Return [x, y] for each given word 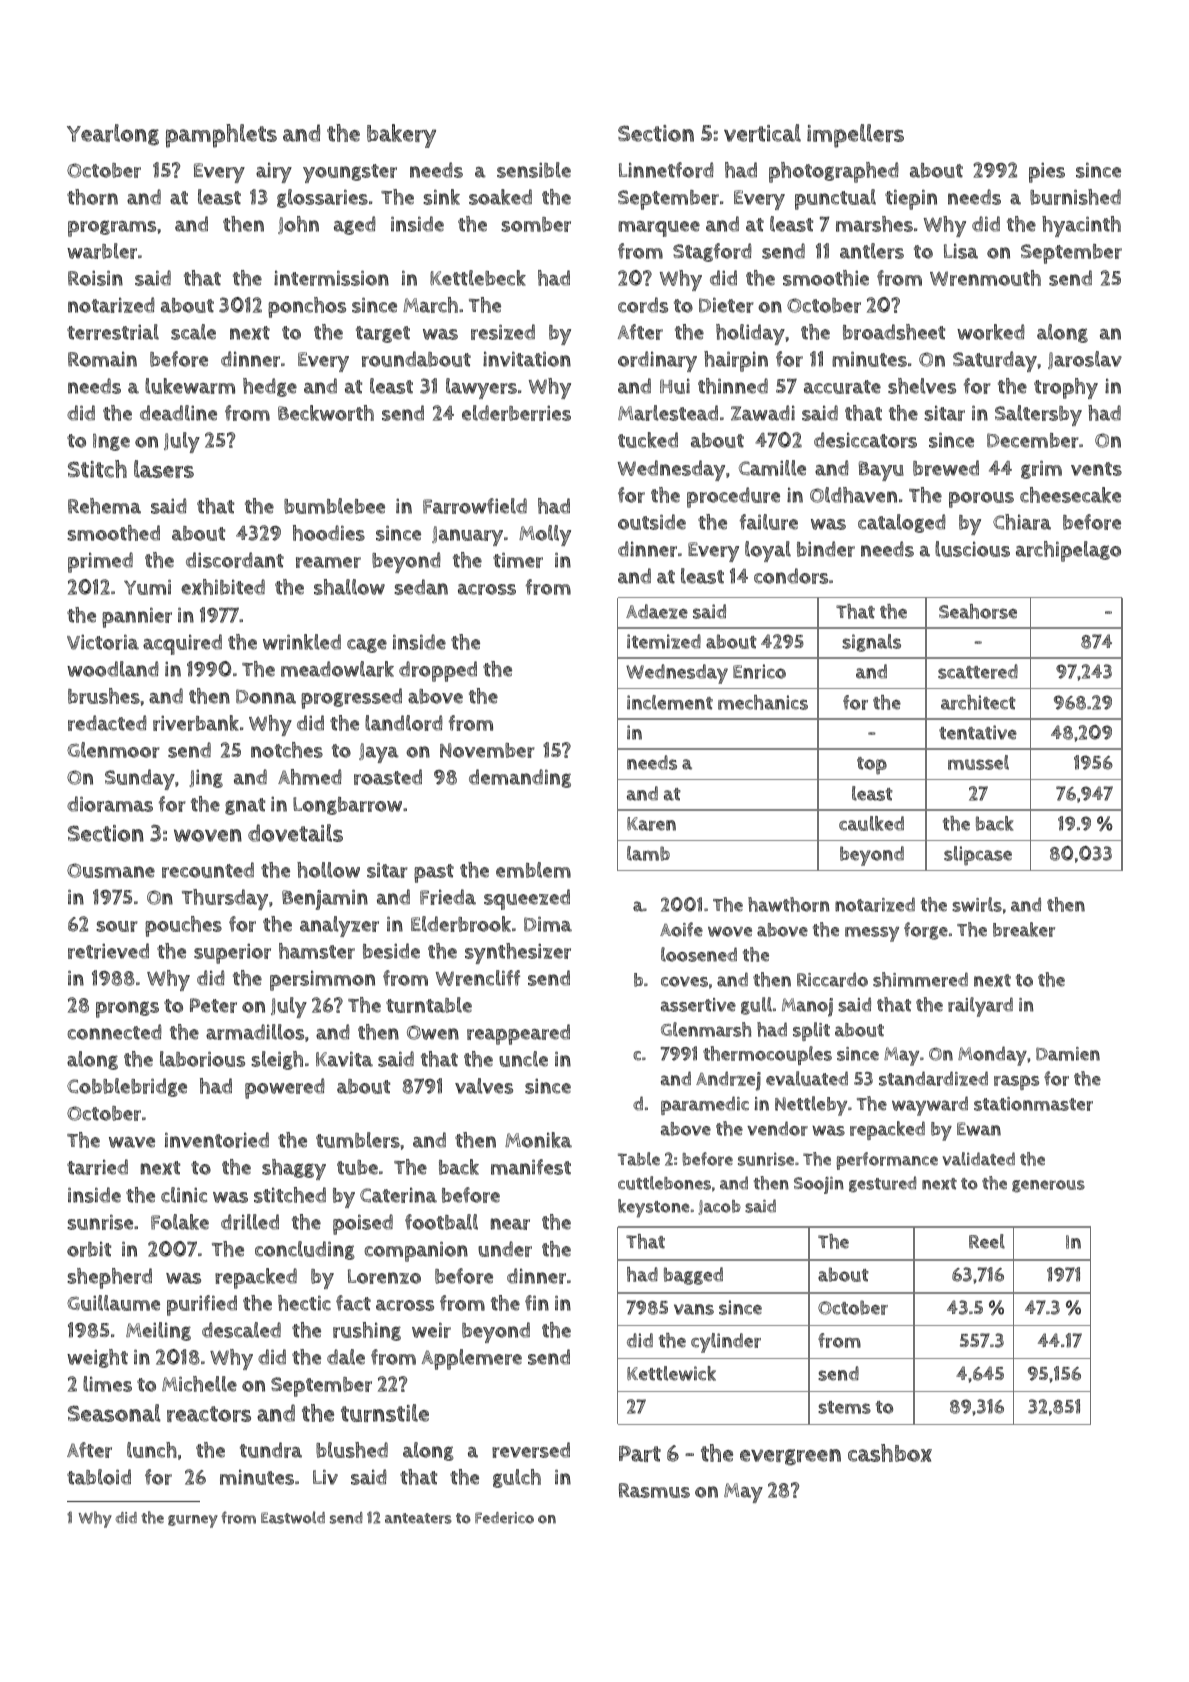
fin [537, 1303]
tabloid [99, 1477]
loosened [699, 954]
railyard [980, 1007]
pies [1047, 172]
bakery [401, 136]
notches [287, 750]
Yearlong [113, 135]
